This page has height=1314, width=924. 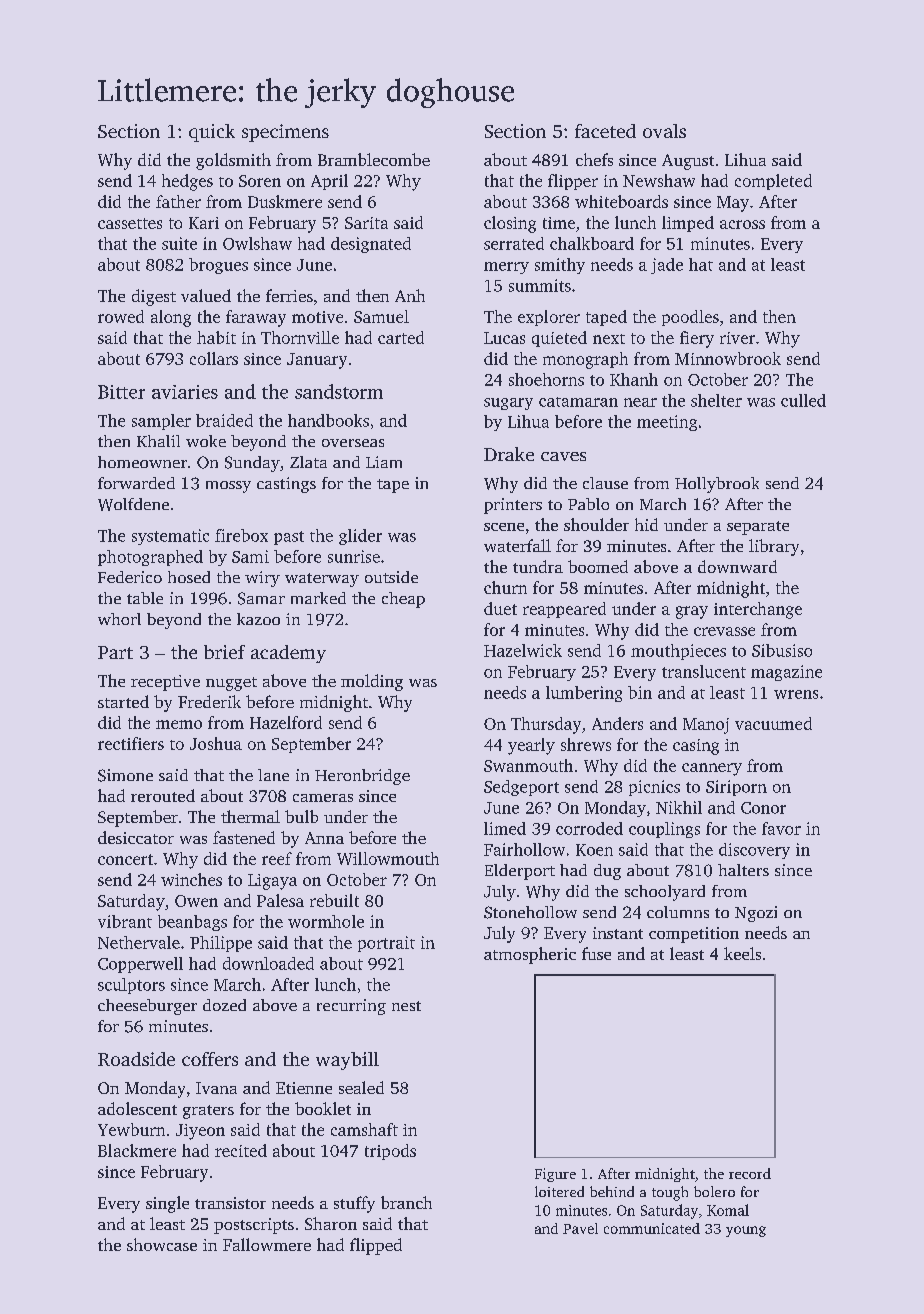 What do you see at coordinates (605, 131) in the page?
I see `faceted` at bounding box center [605, 131].
